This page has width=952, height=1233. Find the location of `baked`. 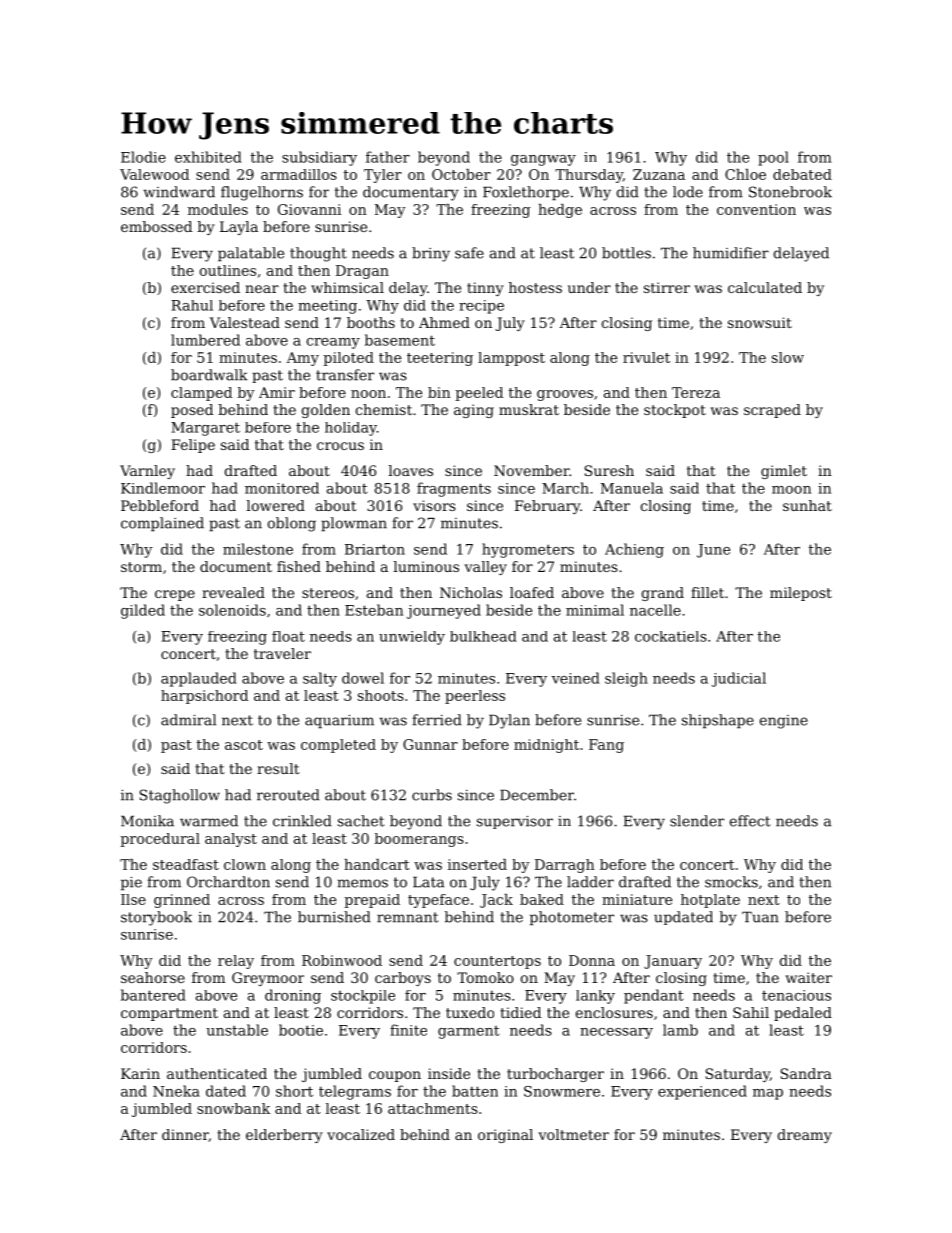

baked is located at coordinates (542, 899).
